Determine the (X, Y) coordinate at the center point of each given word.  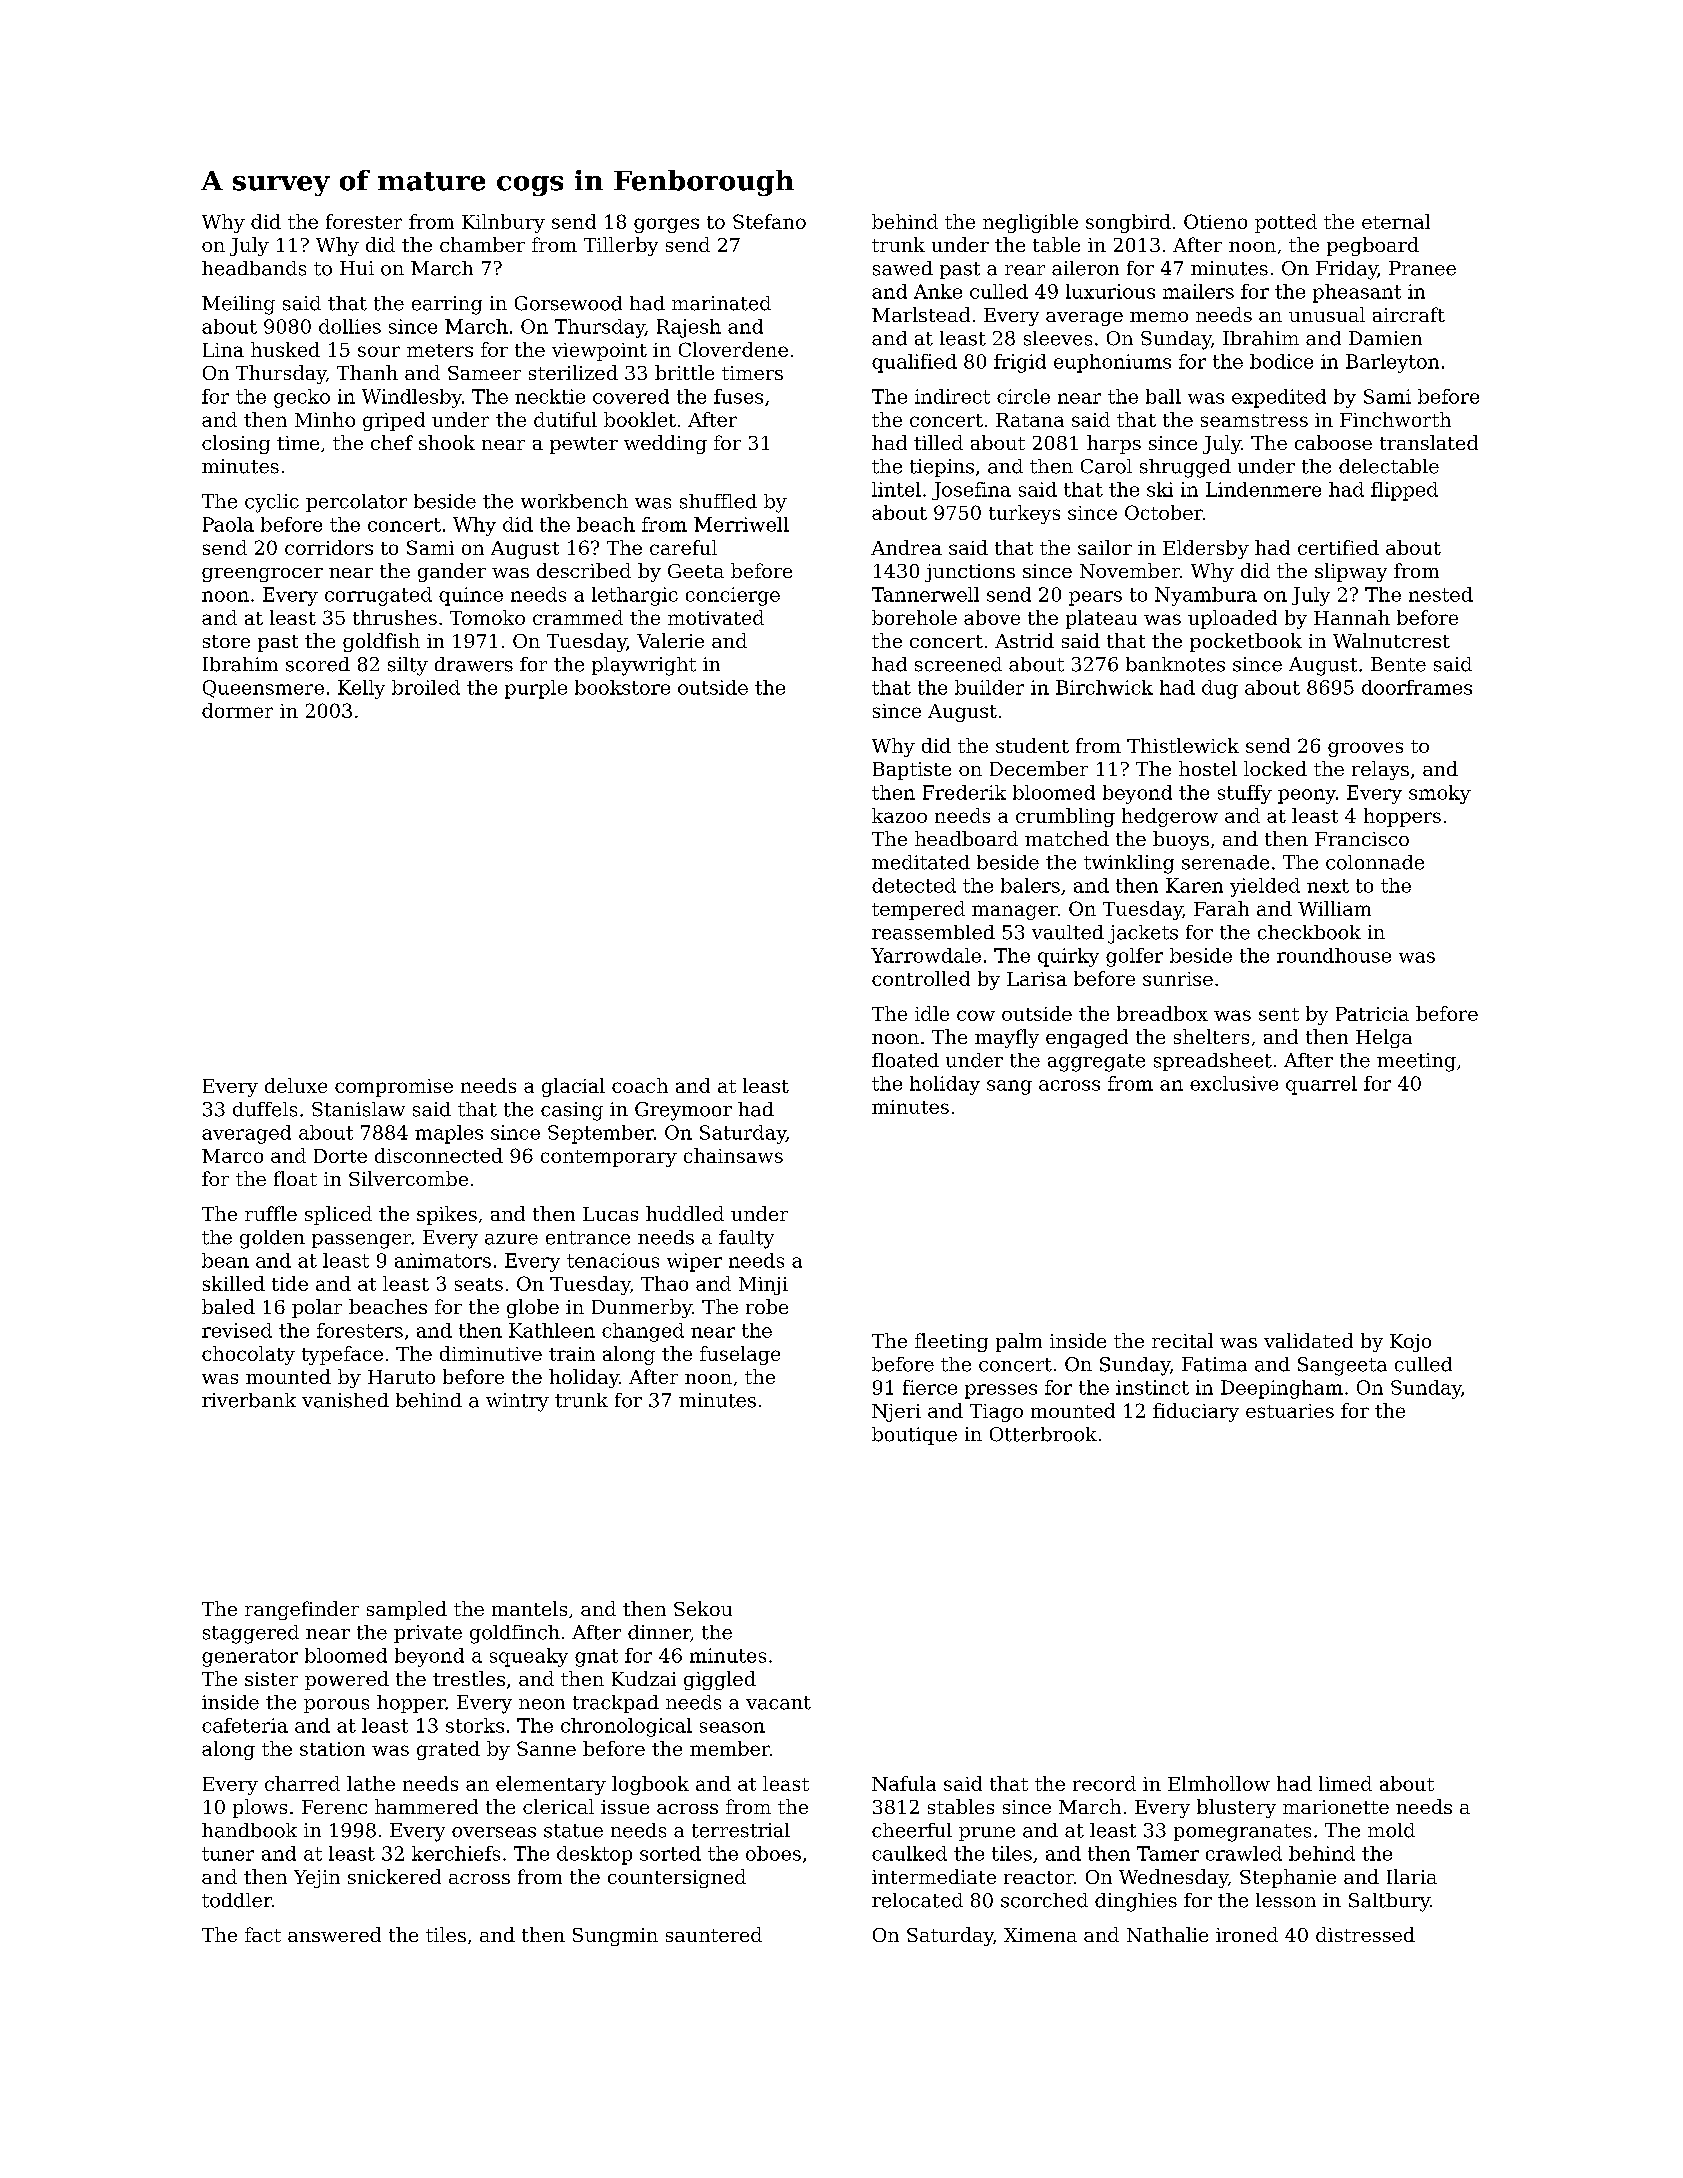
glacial (573, 1087)
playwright (644, 666)
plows (260, 1808)
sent (1279, 1014)
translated (1429, 442)
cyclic (272, 503)
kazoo (899, 815)
